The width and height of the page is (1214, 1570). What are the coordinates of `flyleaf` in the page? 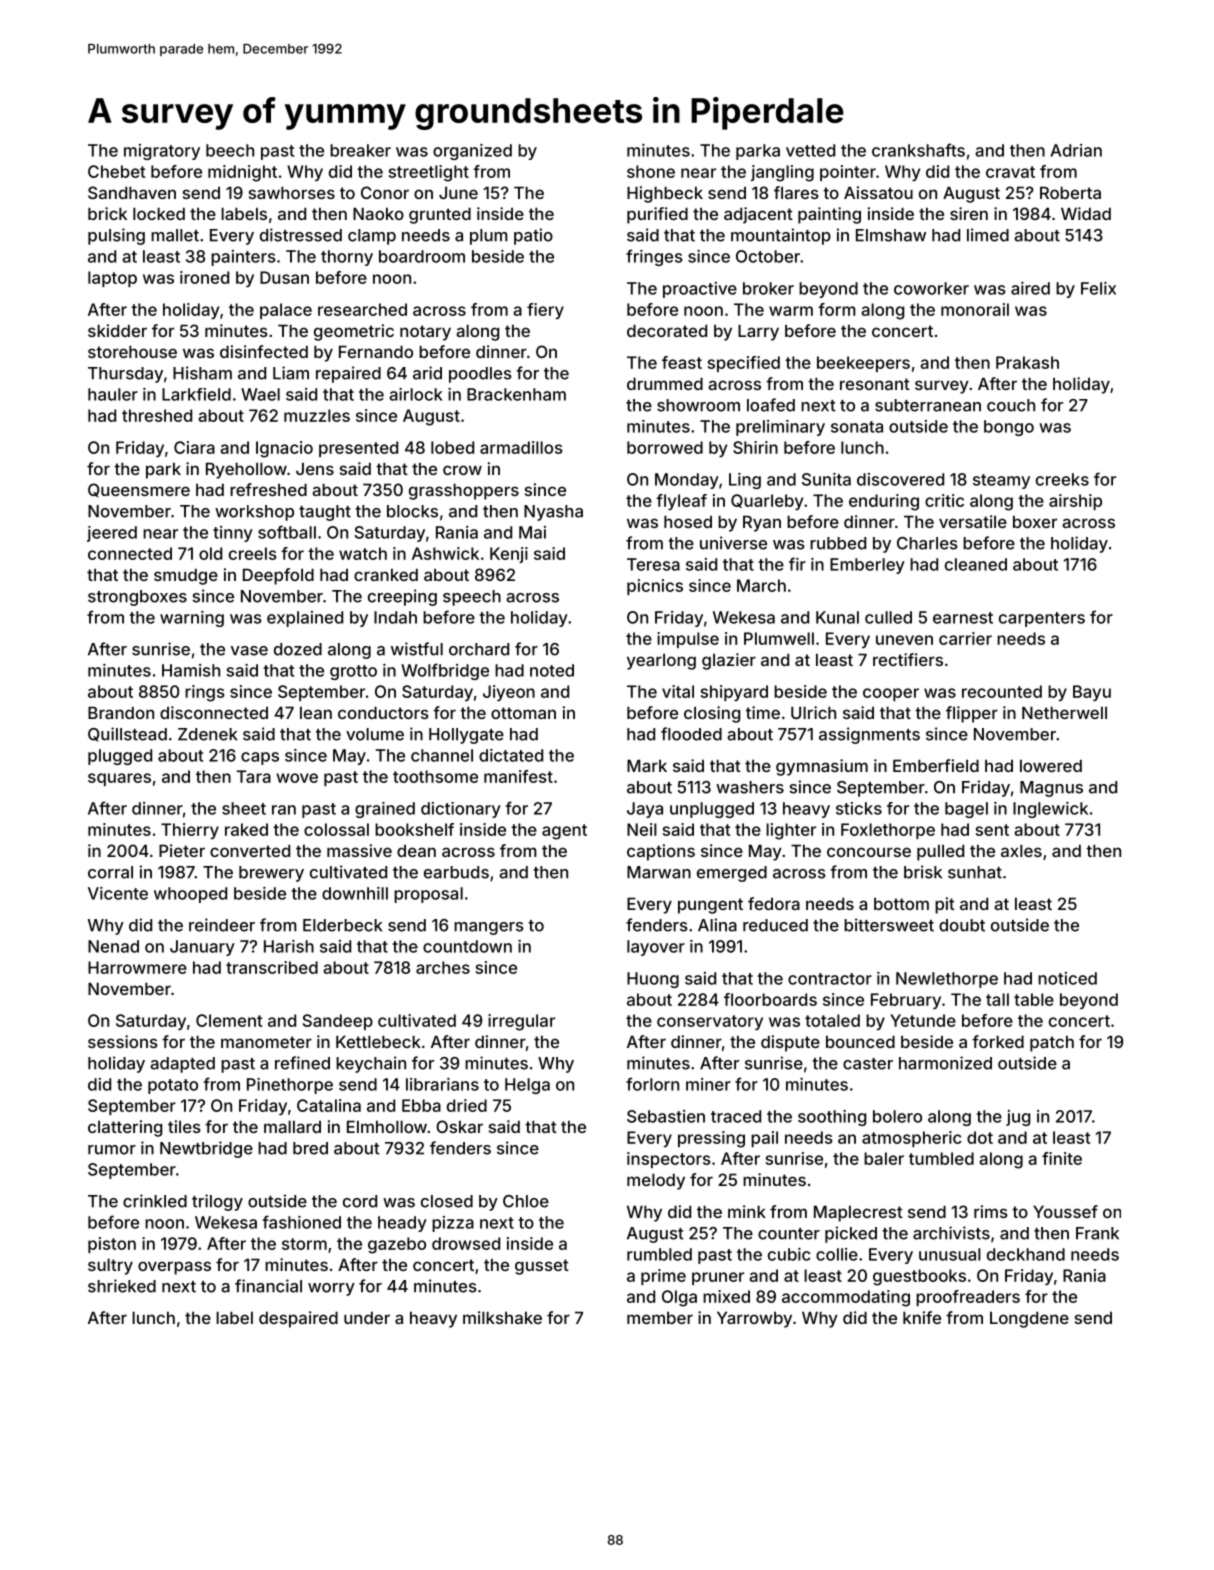 It's located at (681, 502).
